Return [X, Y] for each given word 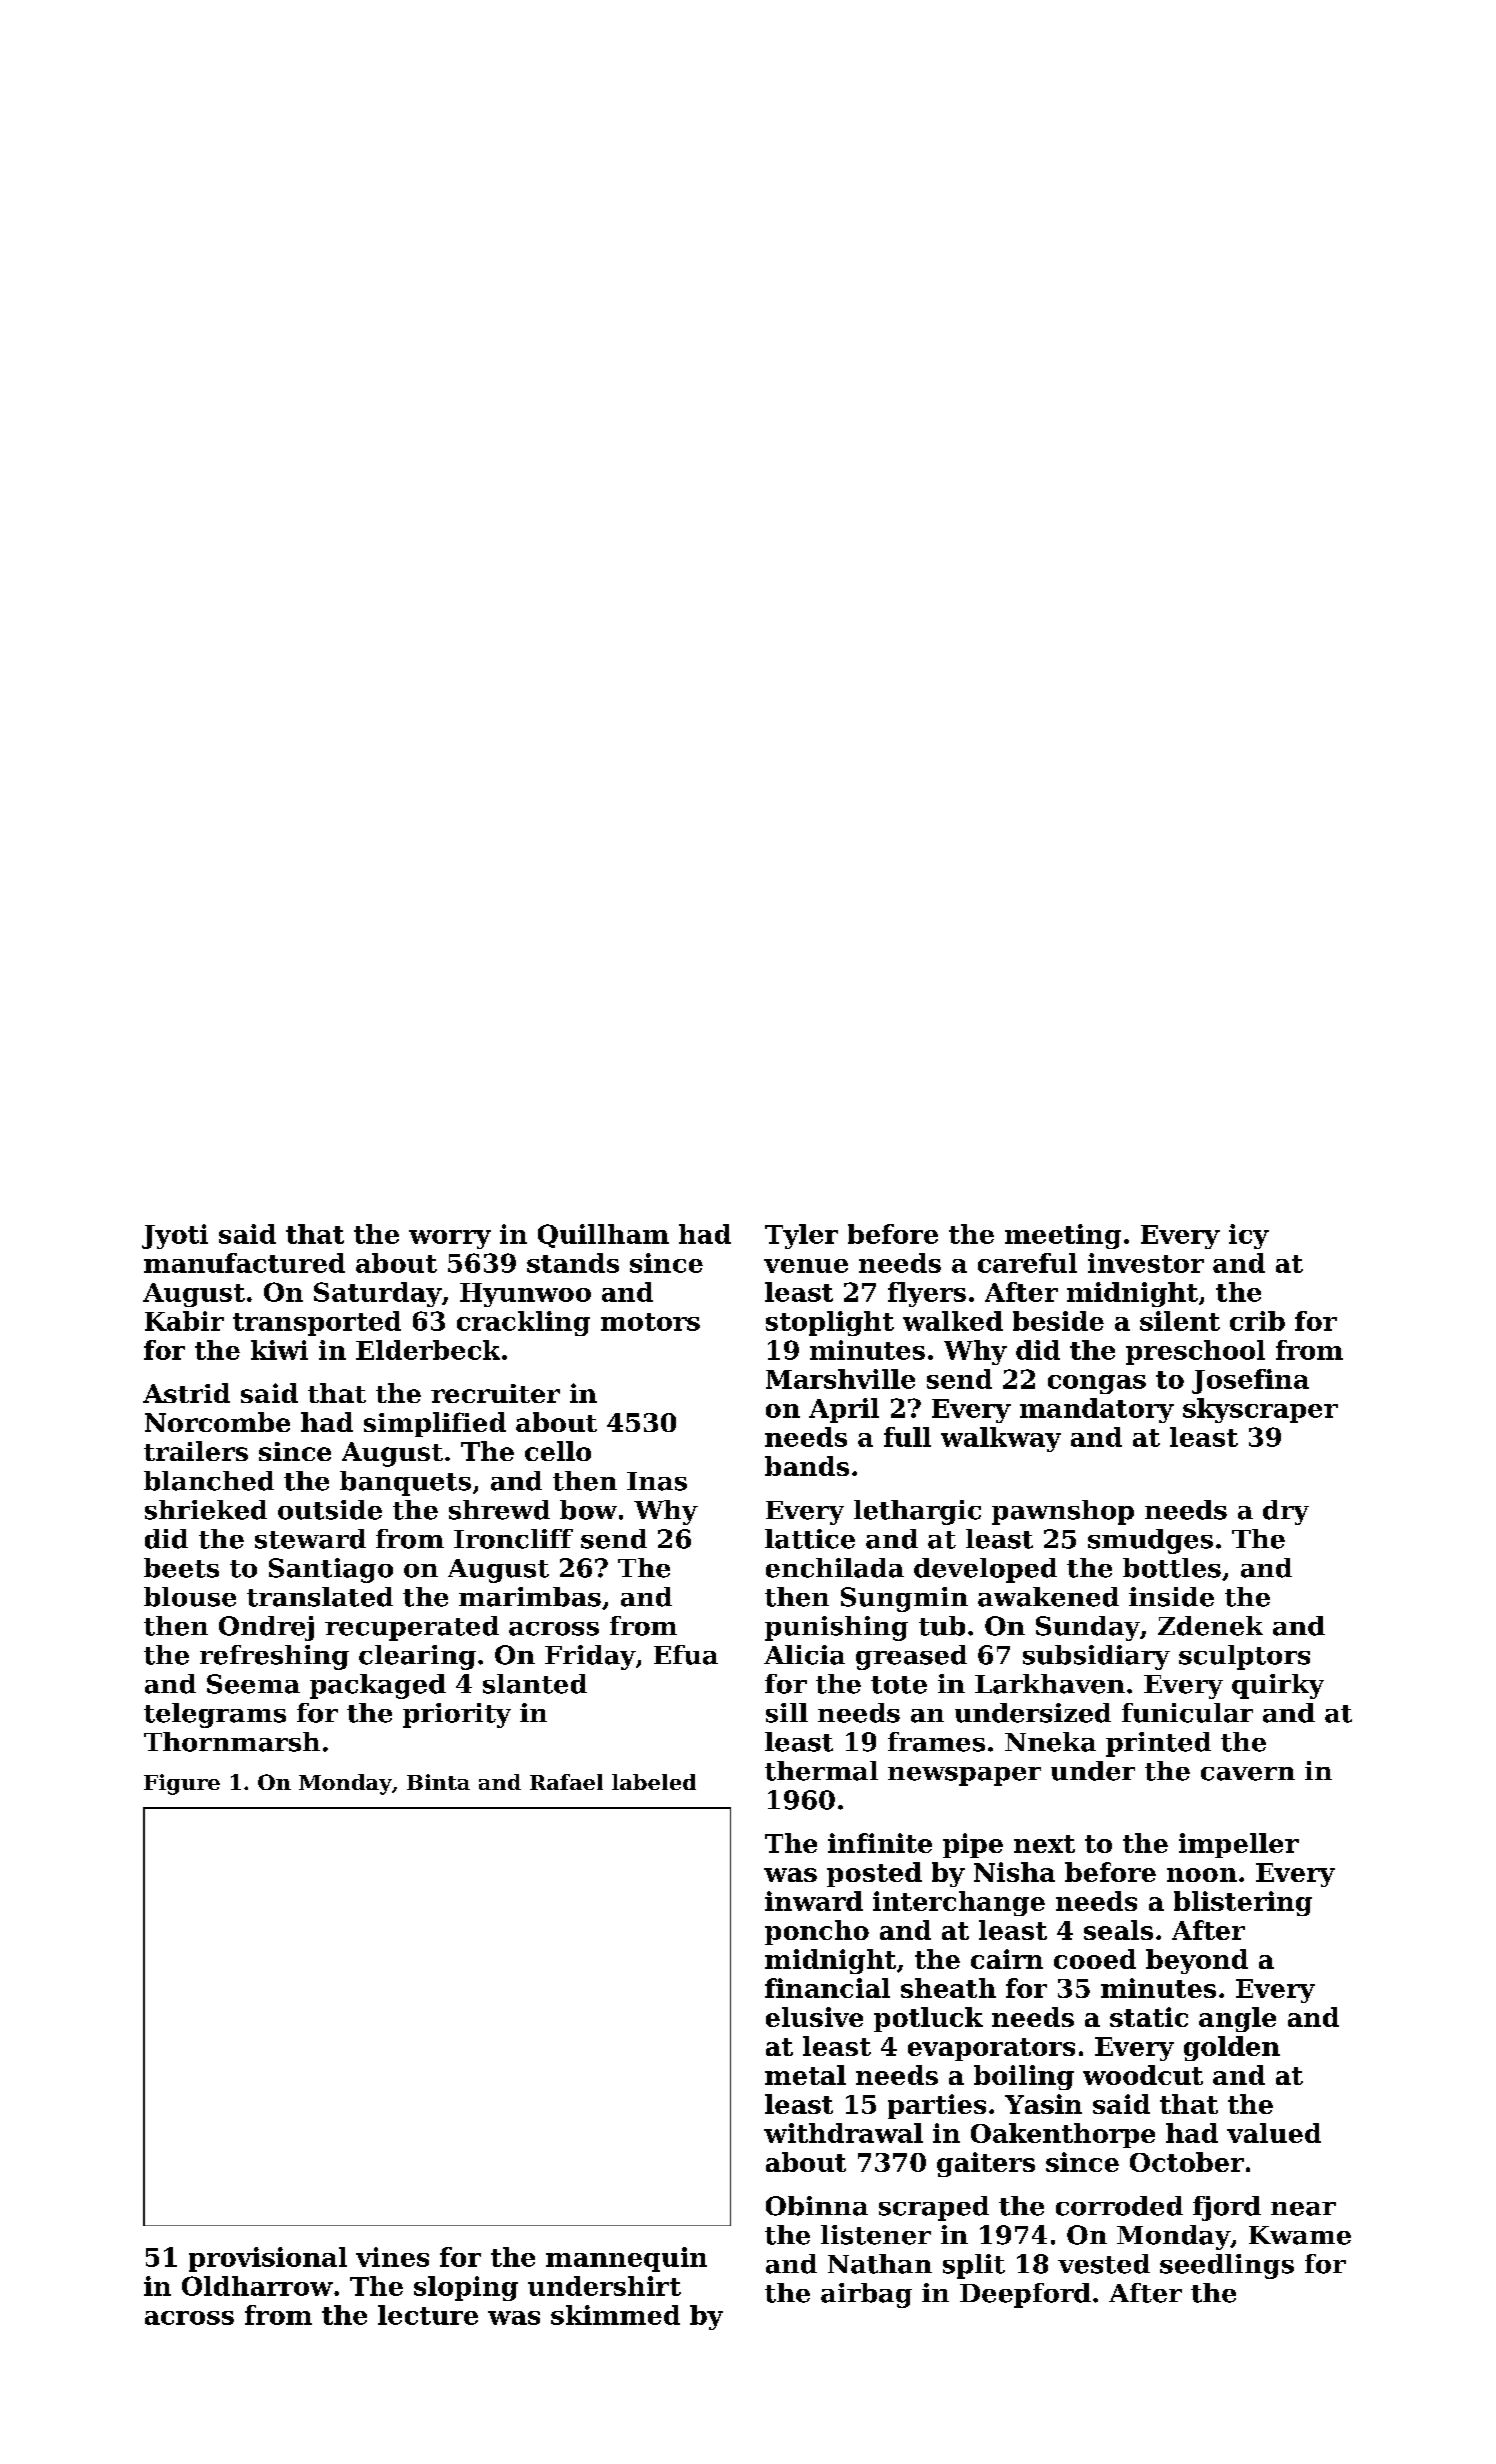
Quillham [603, 1236]
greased [911, 1657]
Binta [438, 1782]
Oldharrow [257, 2286]
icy [1249, 1236]
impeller [1239, 1845]
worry [450, 1239]
